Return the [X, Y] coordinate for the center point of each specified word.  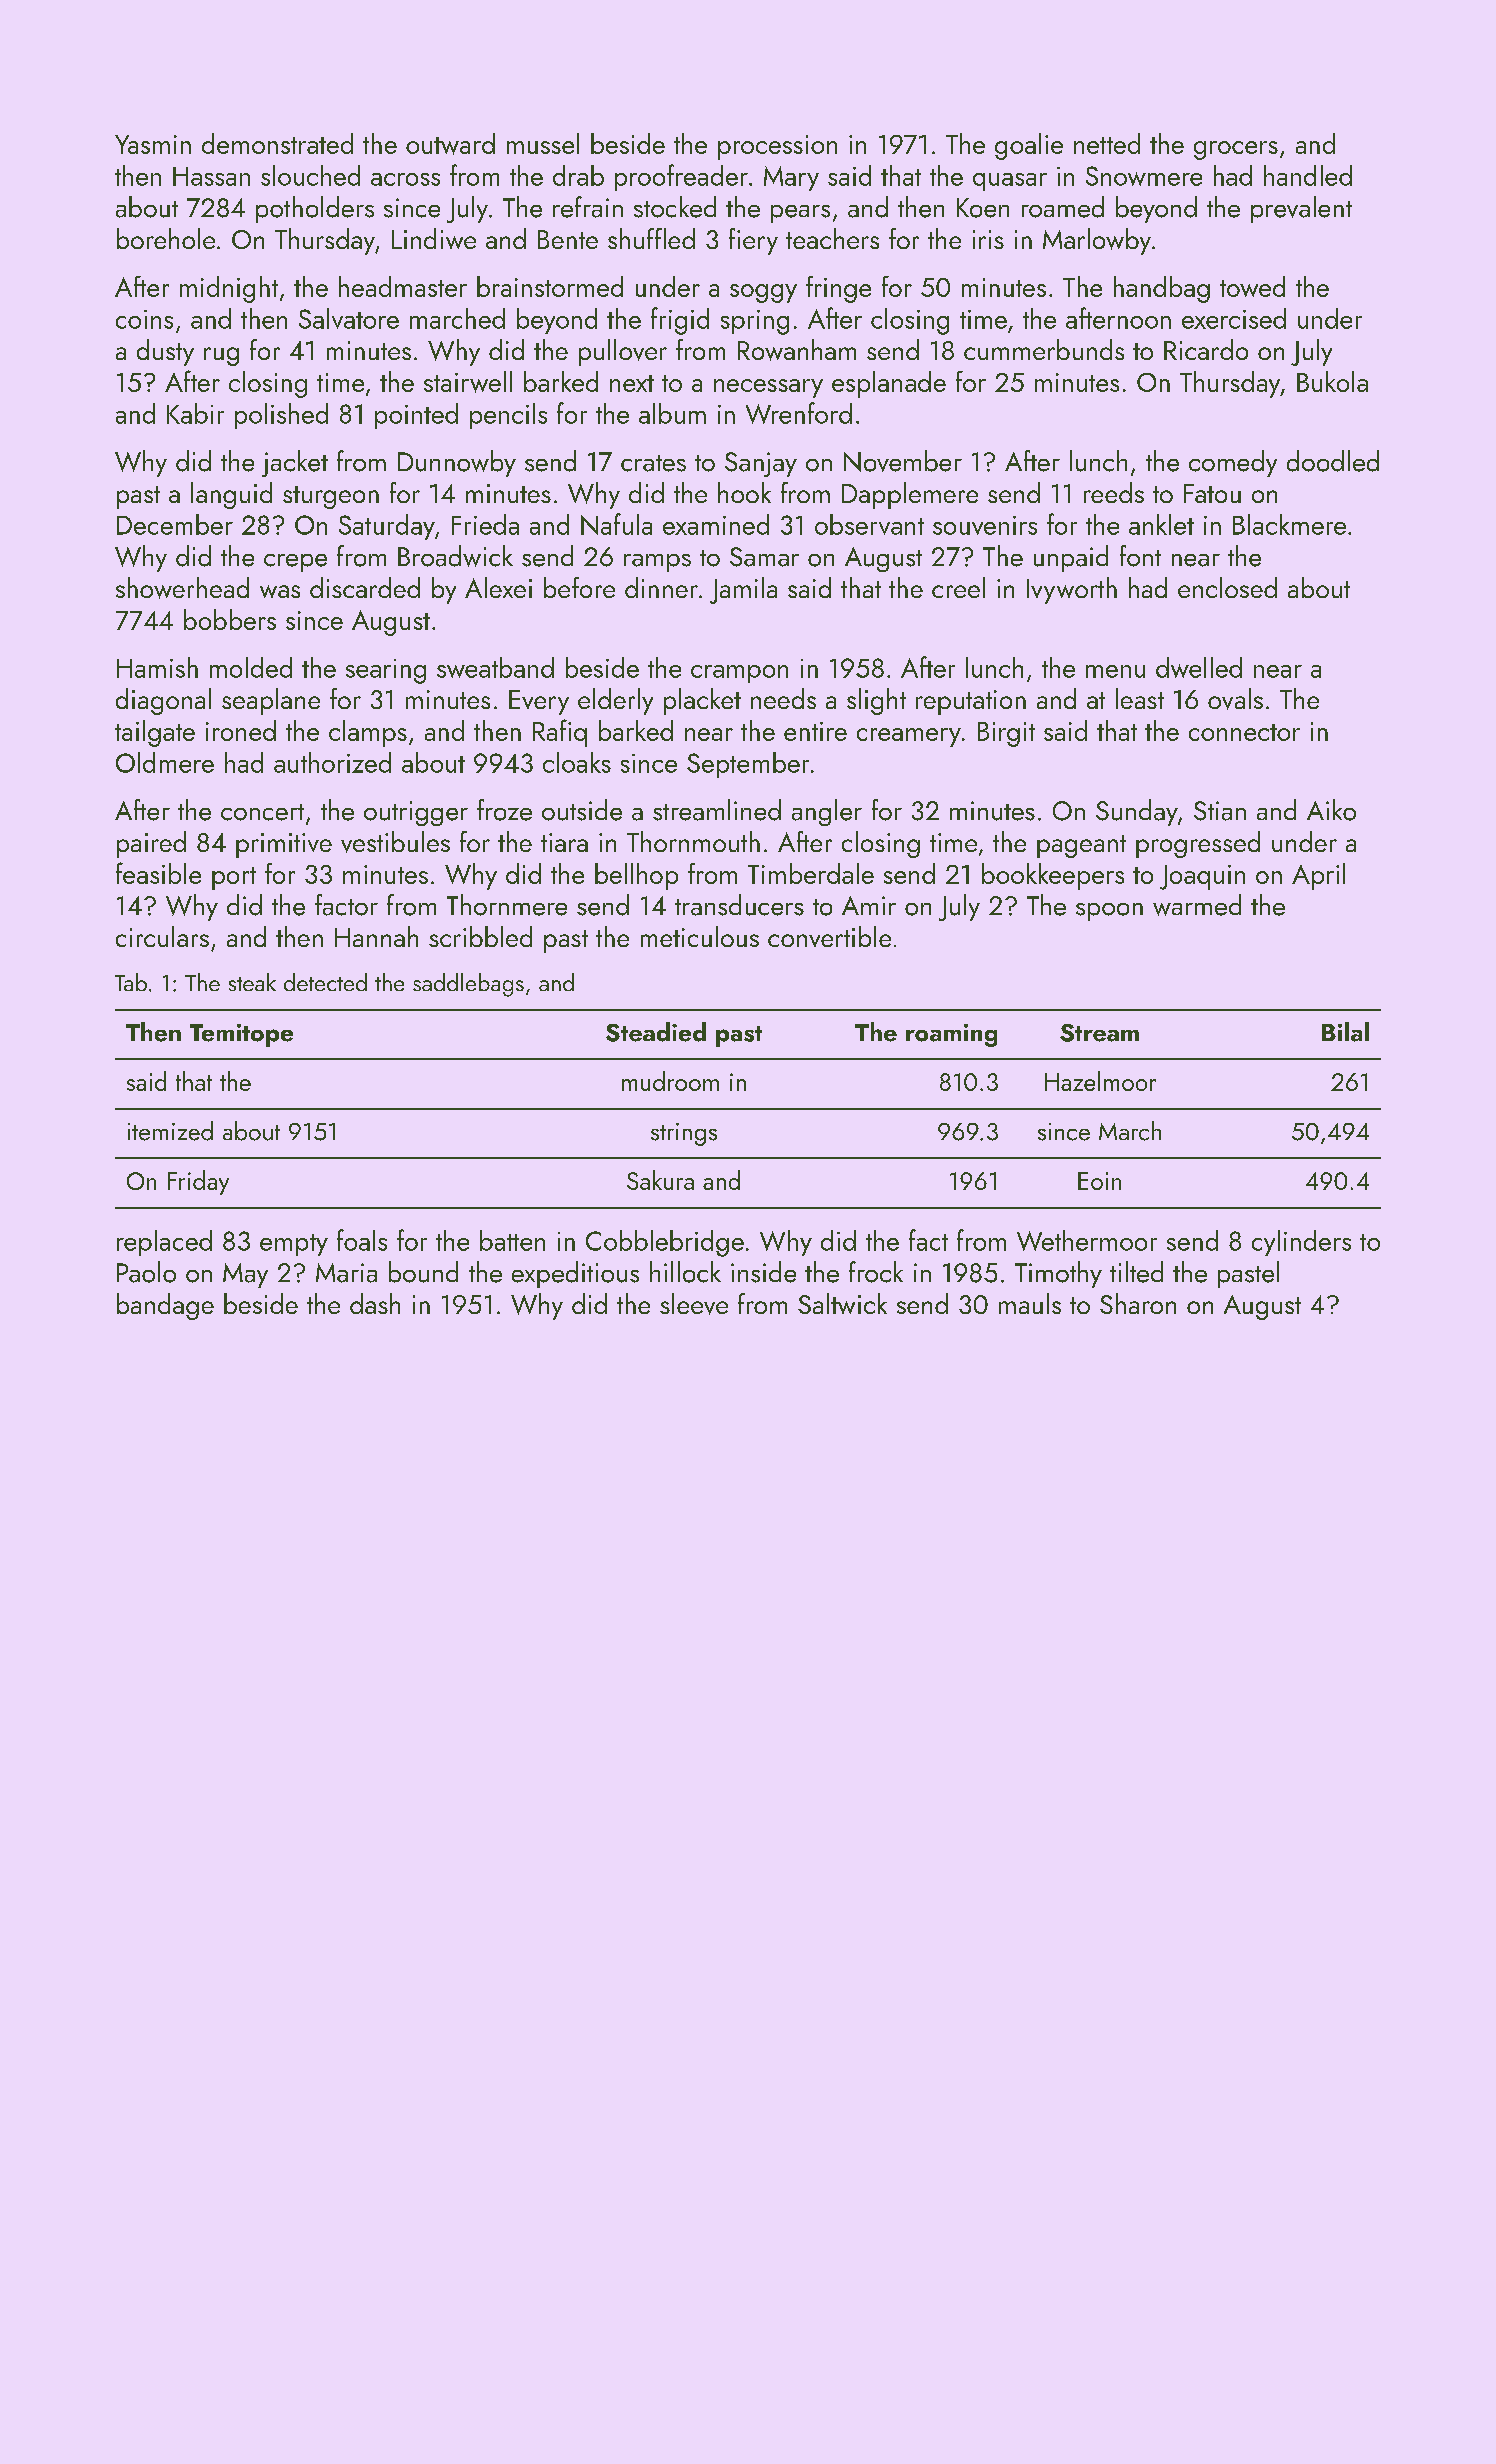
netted [1107, 143]
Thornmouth [693, 841]
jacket [295, 463]
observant [869, 524]
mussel [543, 143]
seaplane [271, 701]
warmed [1197, 905]
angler [827, 812]
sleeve [694, 1304]
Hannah [376, 936]
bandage [165, 1306]
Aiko [1331, 810]
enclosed [1227, 587]
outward [450, 144]
